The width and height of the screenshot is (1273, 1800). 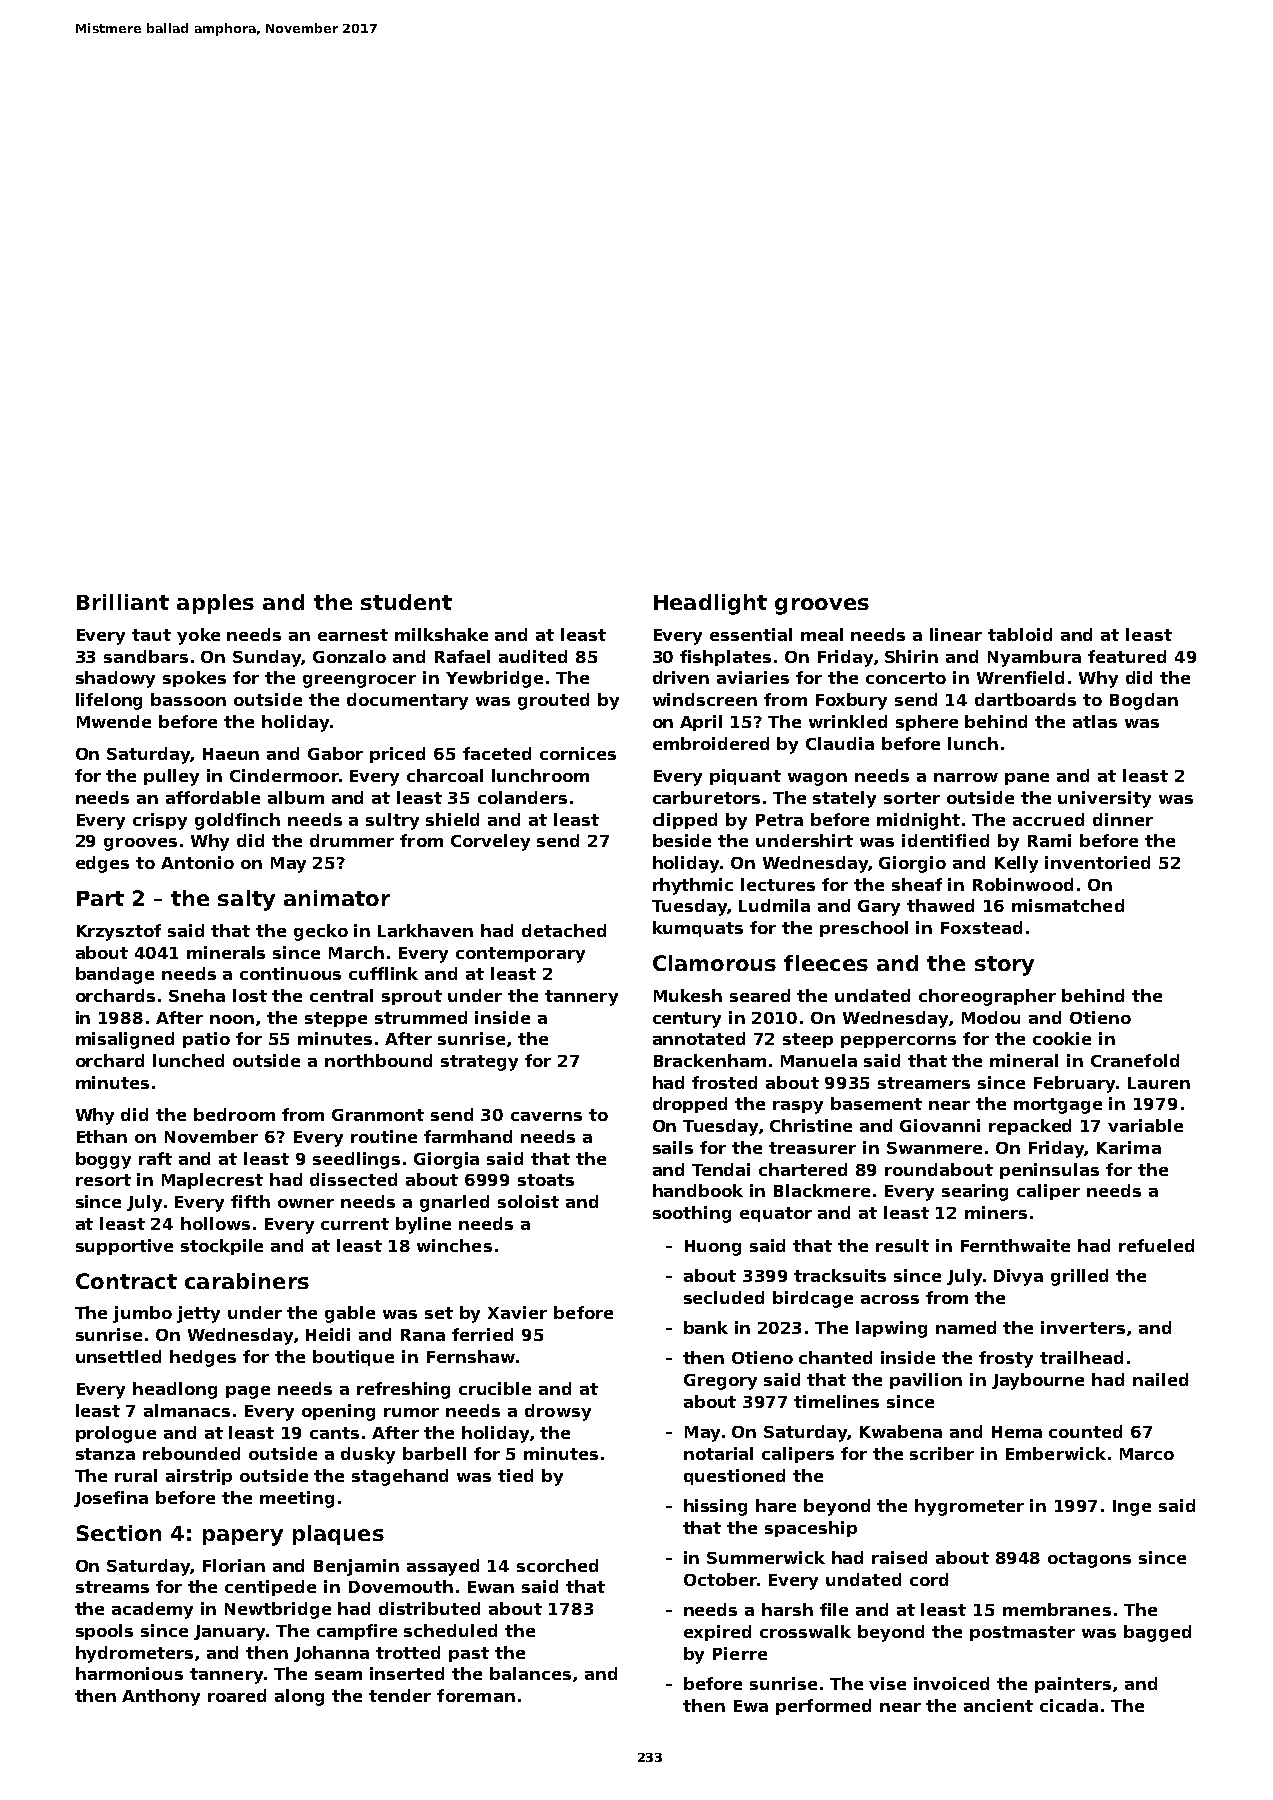 What do you see at coordinates (119, 1533) in the screenshot?
I see `Section` at bounding box center [119, 1533].
